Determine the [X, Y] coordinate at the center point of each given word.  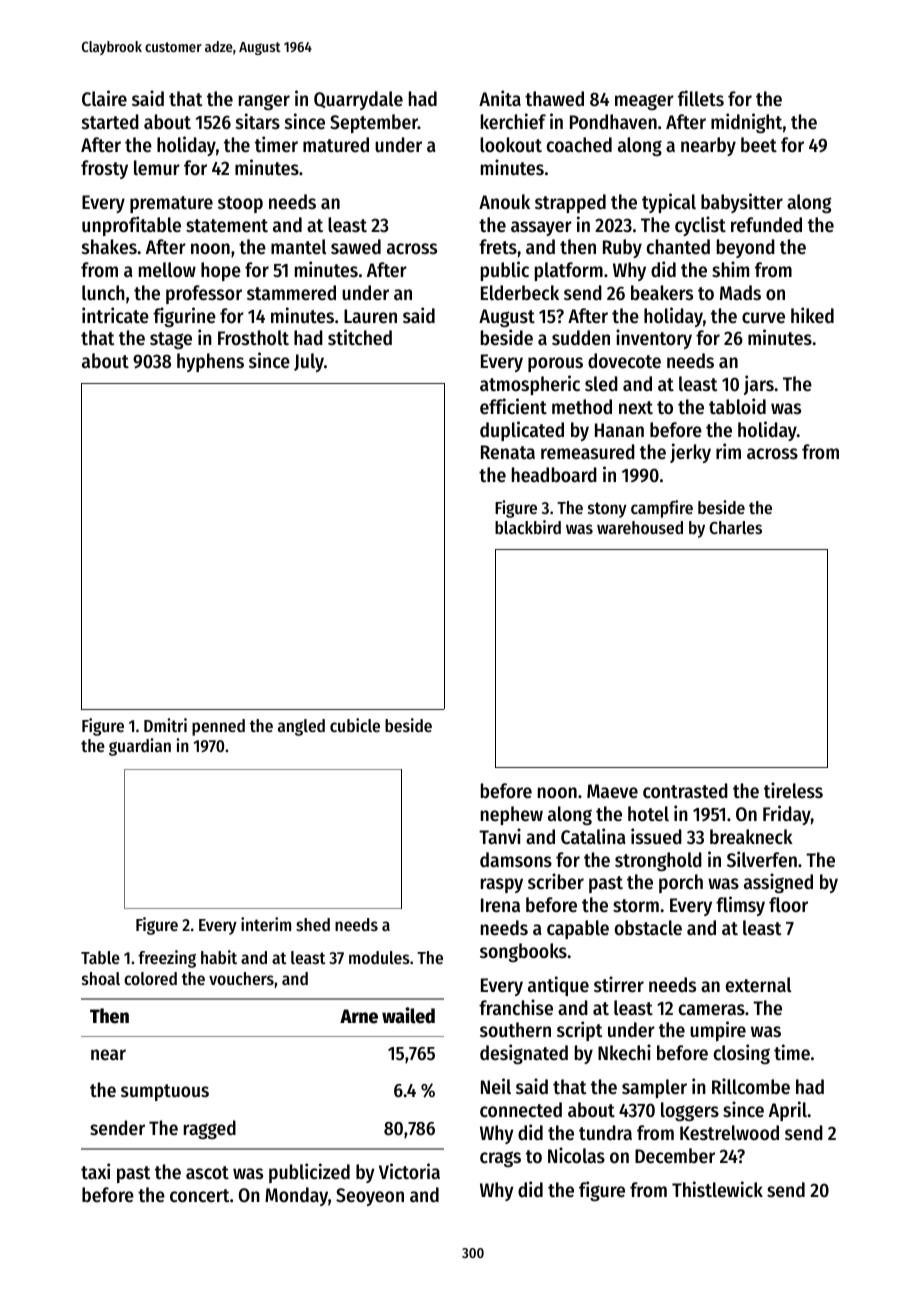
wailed [408, 1015]
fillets [701, 98]
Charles [735, 527]
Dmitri [165, 725]
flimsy [740, 906]
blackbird [528, 527]
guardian [140, 747]
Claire [104, 98]
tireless [793, 790]
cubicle [355, 725]
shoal [101, 978]
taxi [95, 1171]
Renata [508, 452]
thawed [554, 99]
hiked [812, 315]
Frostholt [253, 338]
